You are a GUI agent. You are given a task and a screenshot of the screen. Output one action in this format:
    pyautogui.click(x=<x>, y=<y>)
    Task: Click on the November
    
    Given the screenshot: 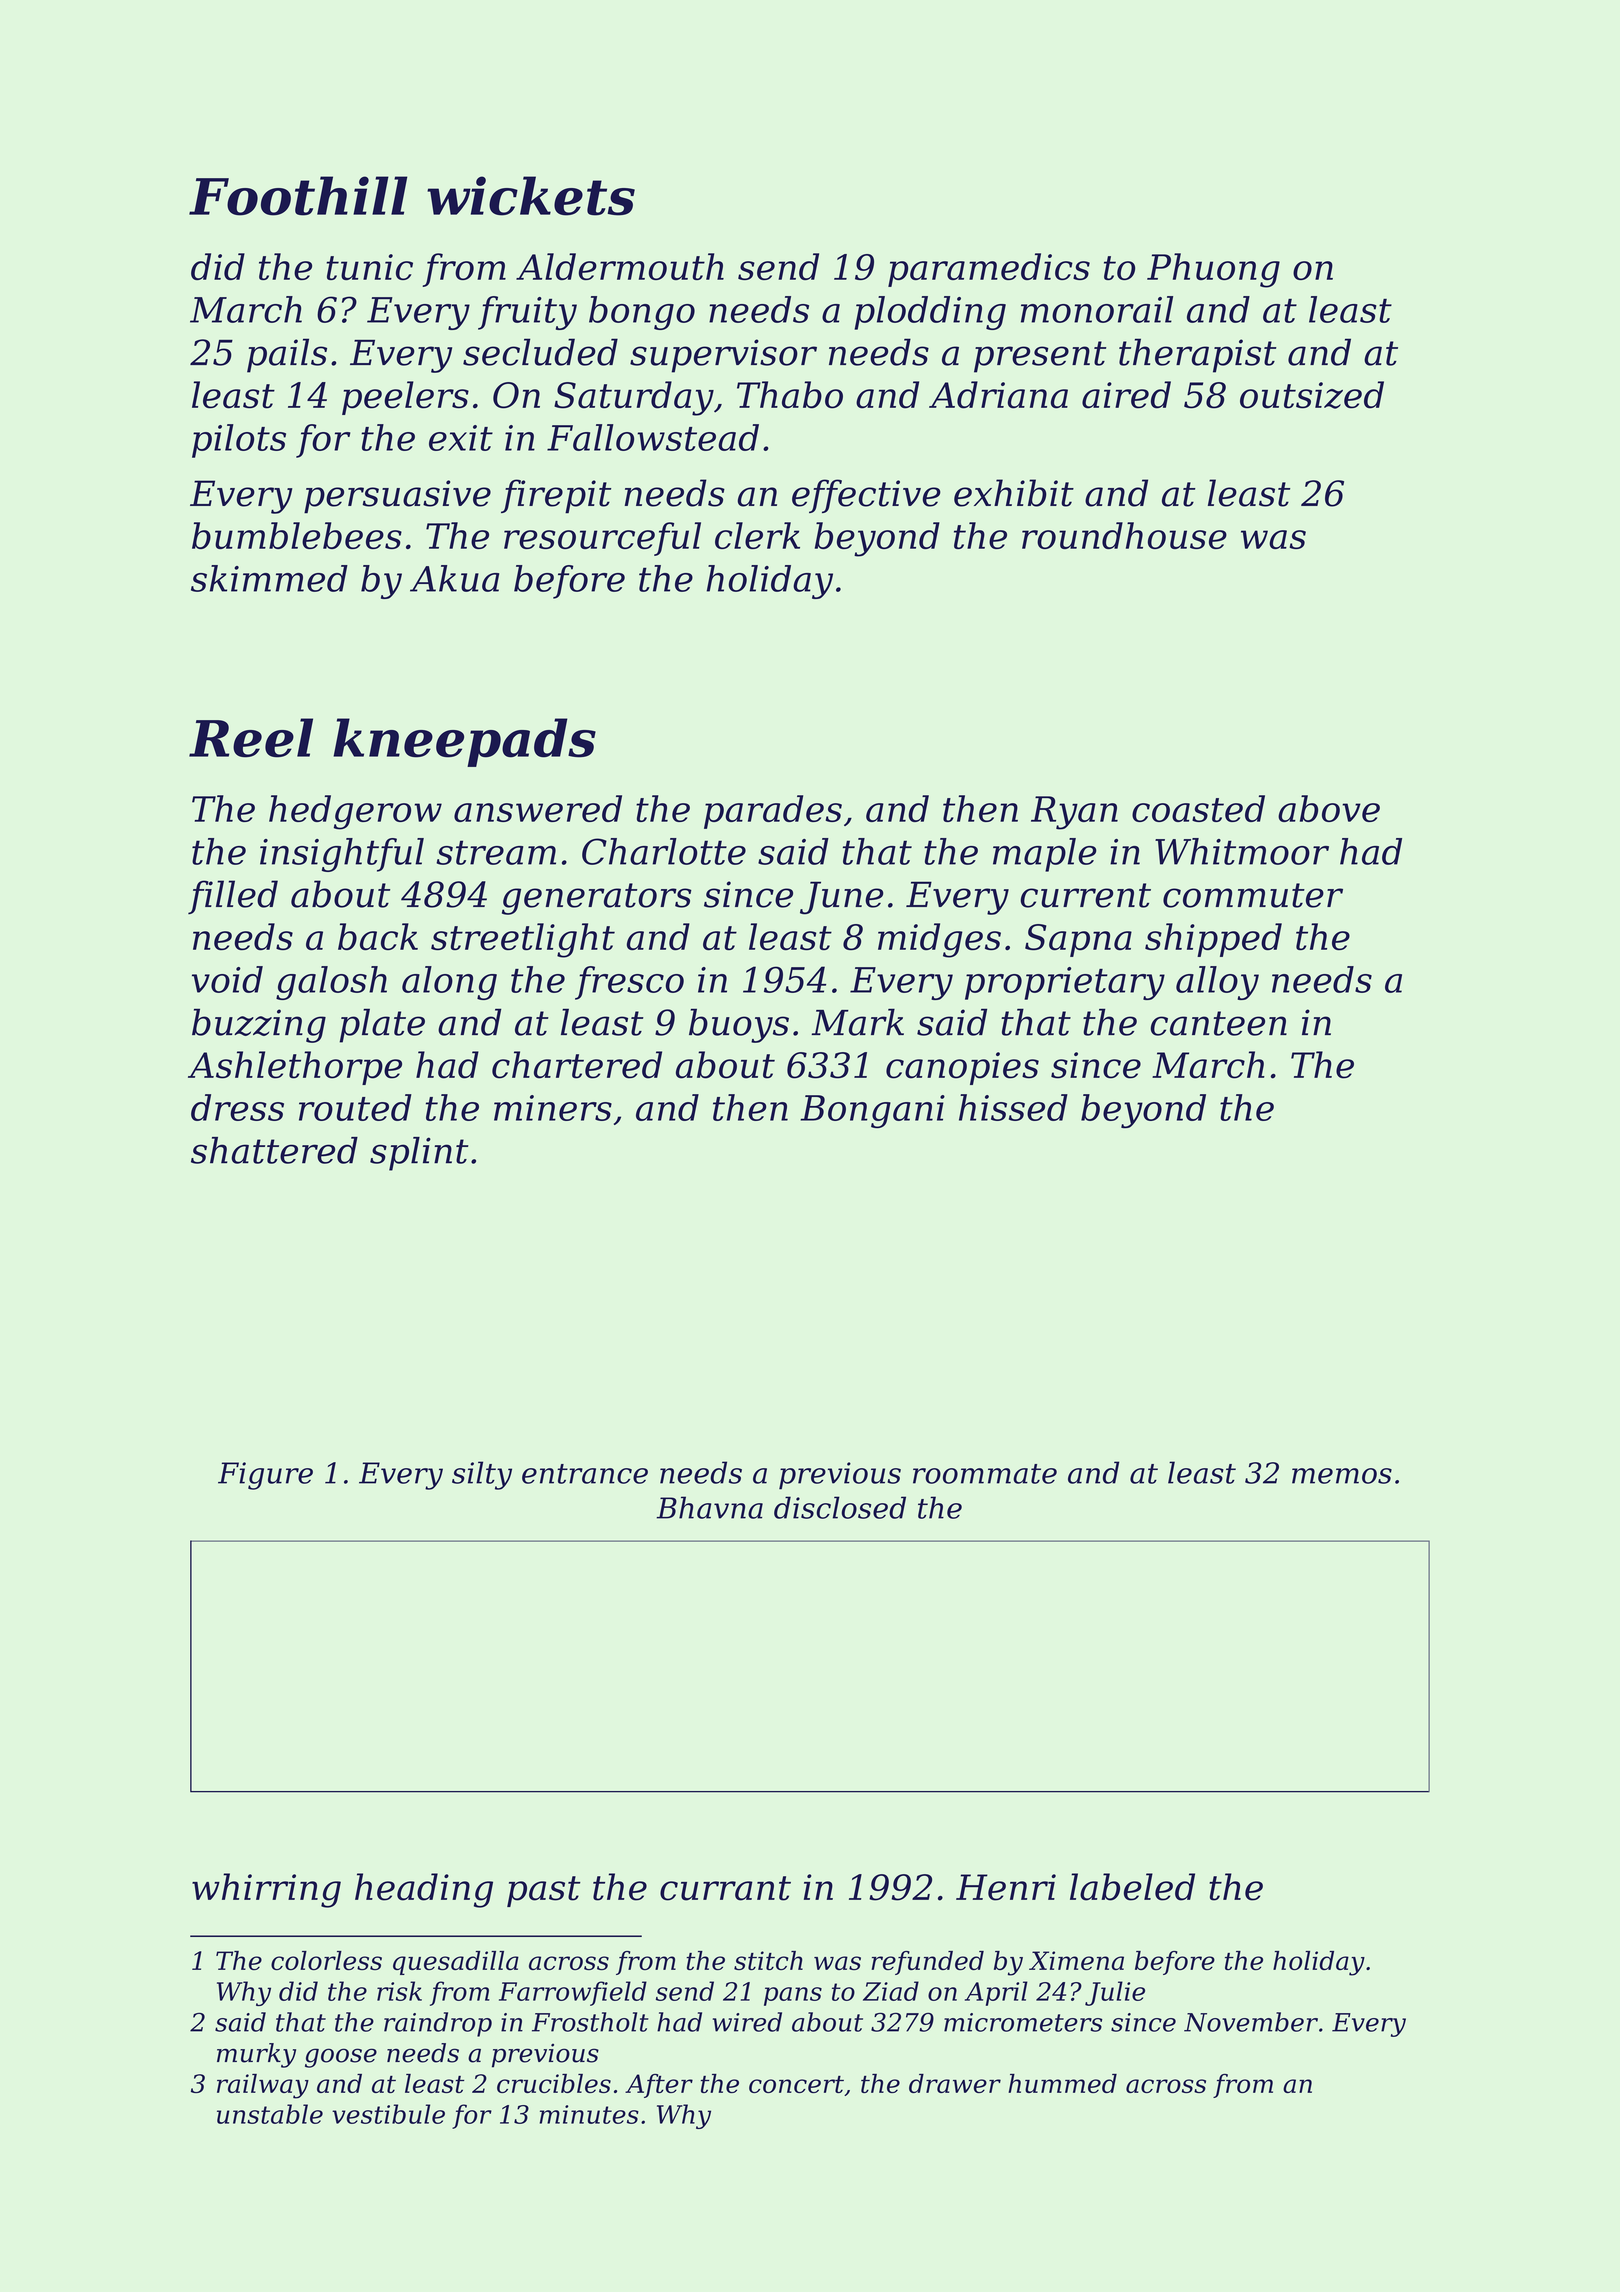 What is the action you would take?
    pyautogui.click(x=1251, y=2022)
